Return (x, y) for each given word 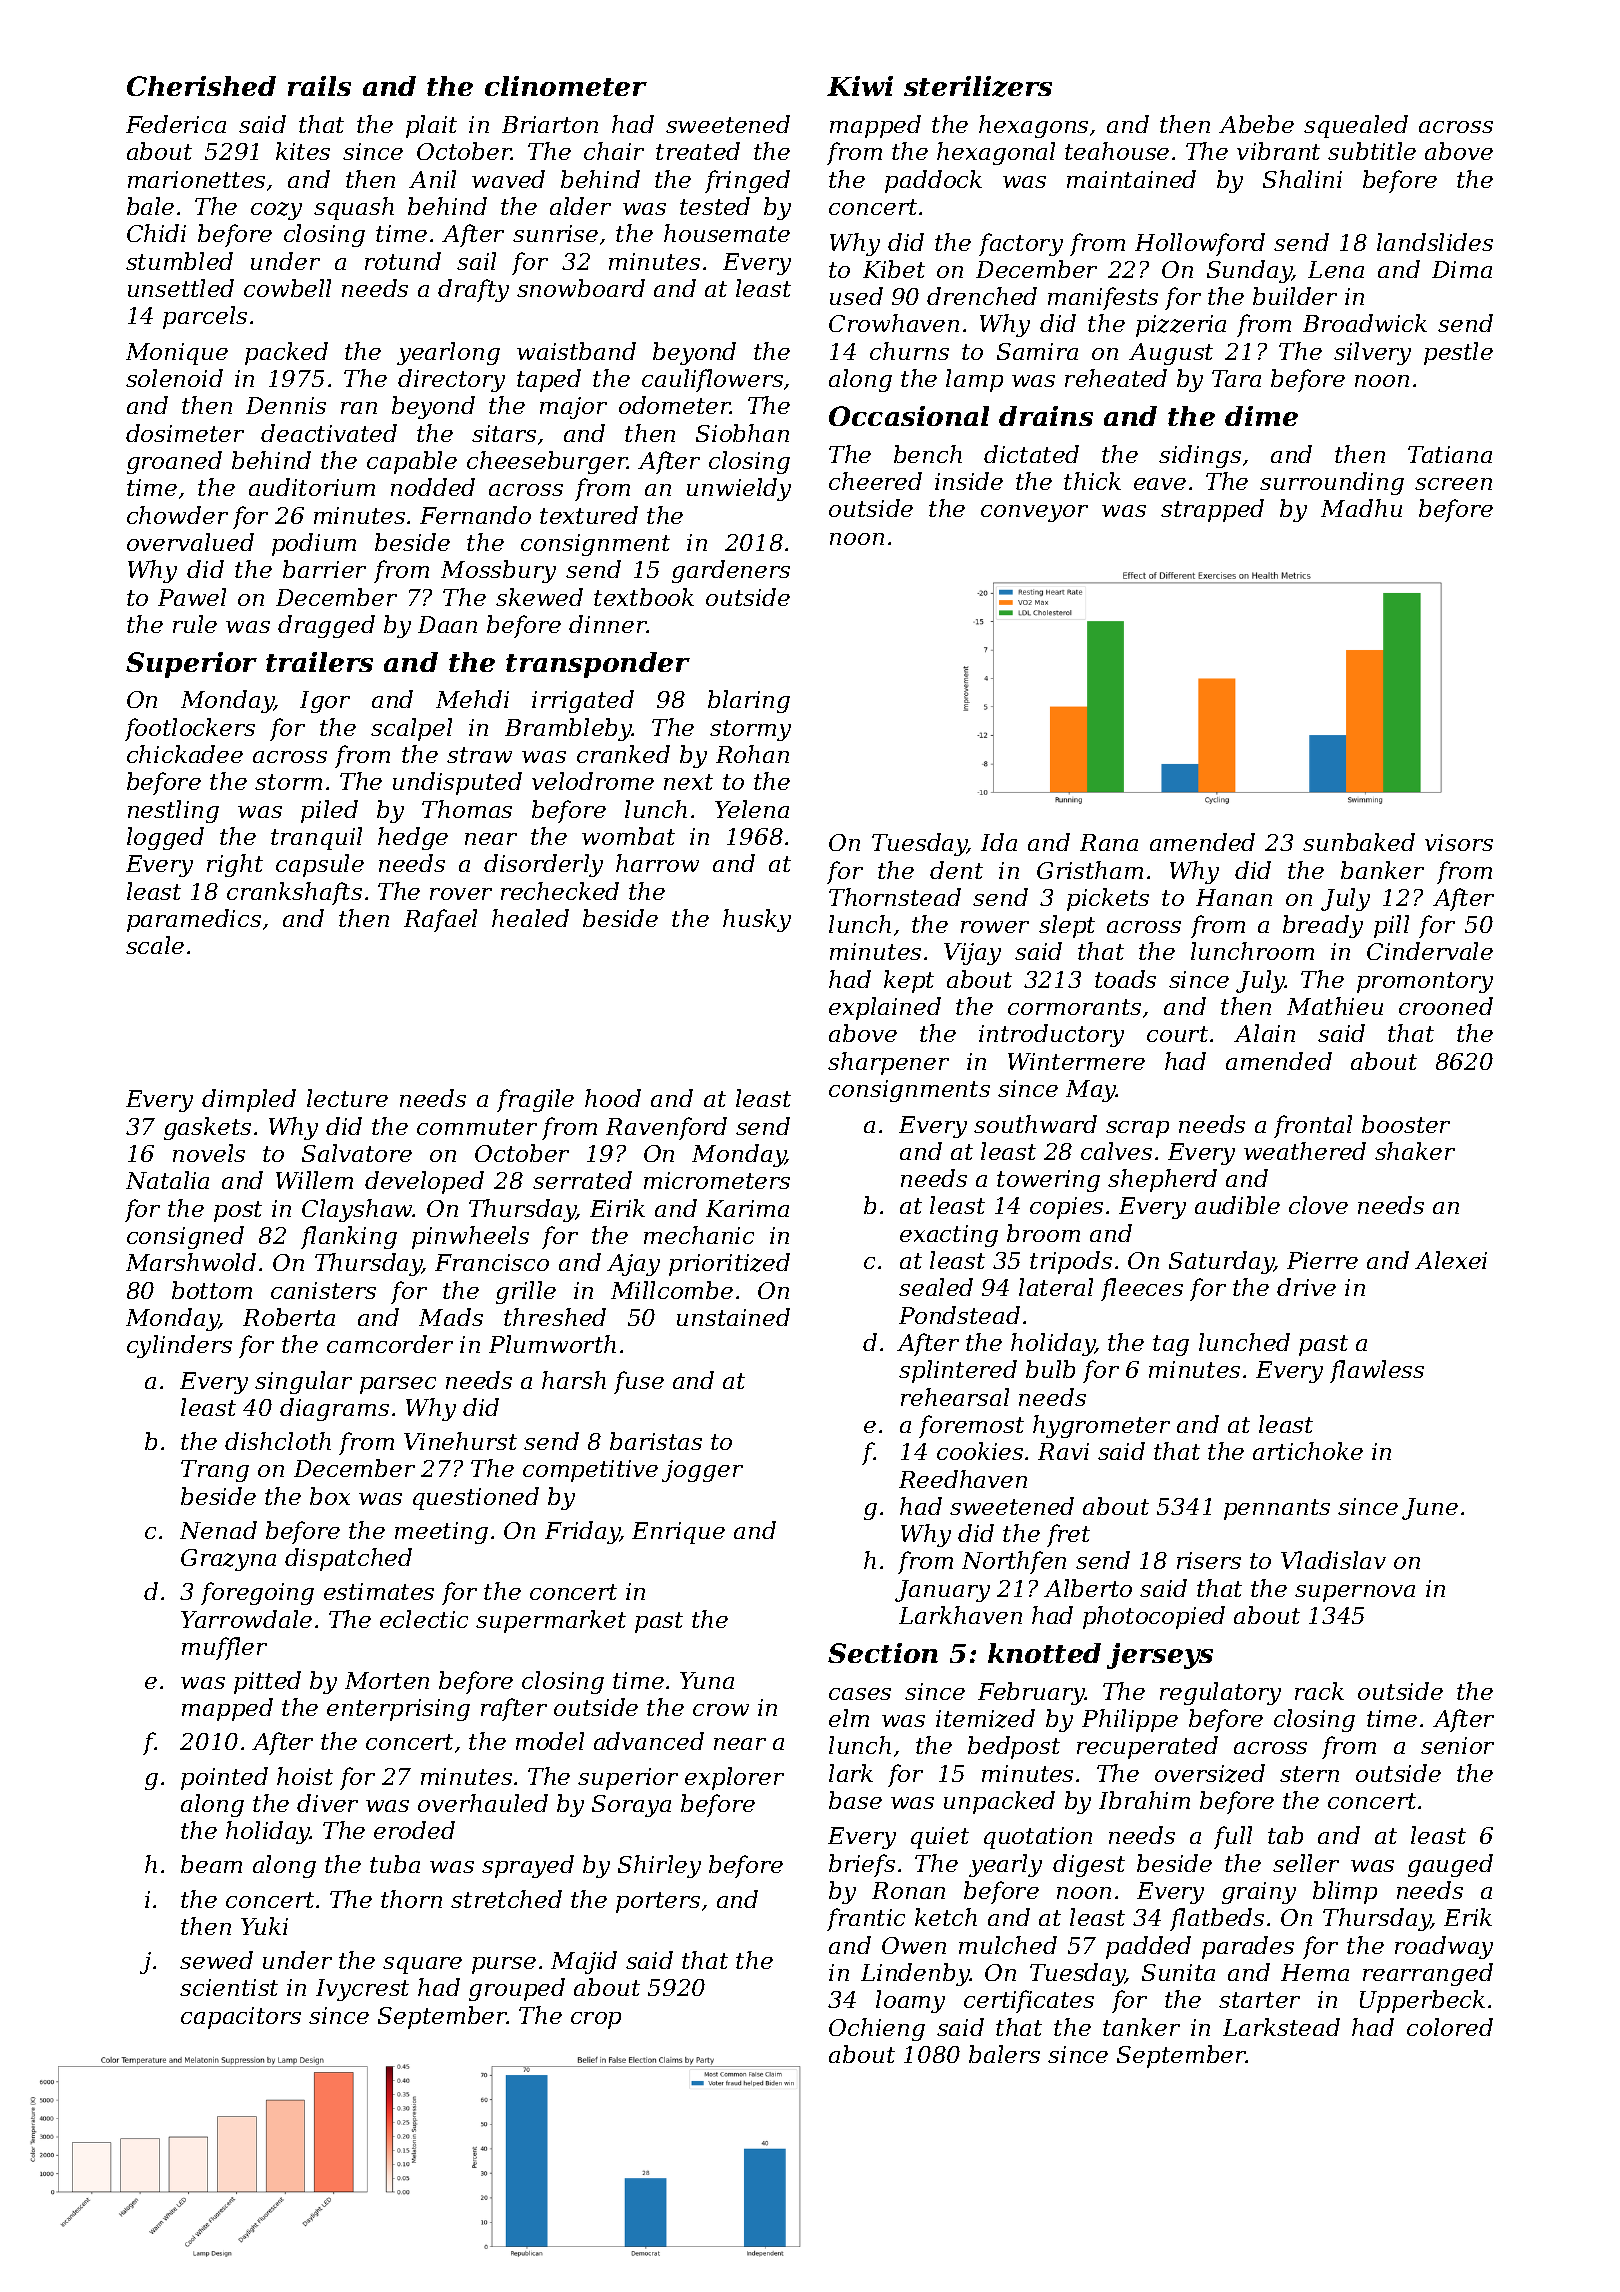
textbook (644, 597)
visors (1459, 842)
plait (431, 126)
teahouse (1117, 151)
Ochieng (877, 2029)
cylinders (179, 1346)
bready (1323, 926)
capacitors (241, 2018)
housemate (727, 233)
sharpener (888, 1063)
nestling (173, 811)
